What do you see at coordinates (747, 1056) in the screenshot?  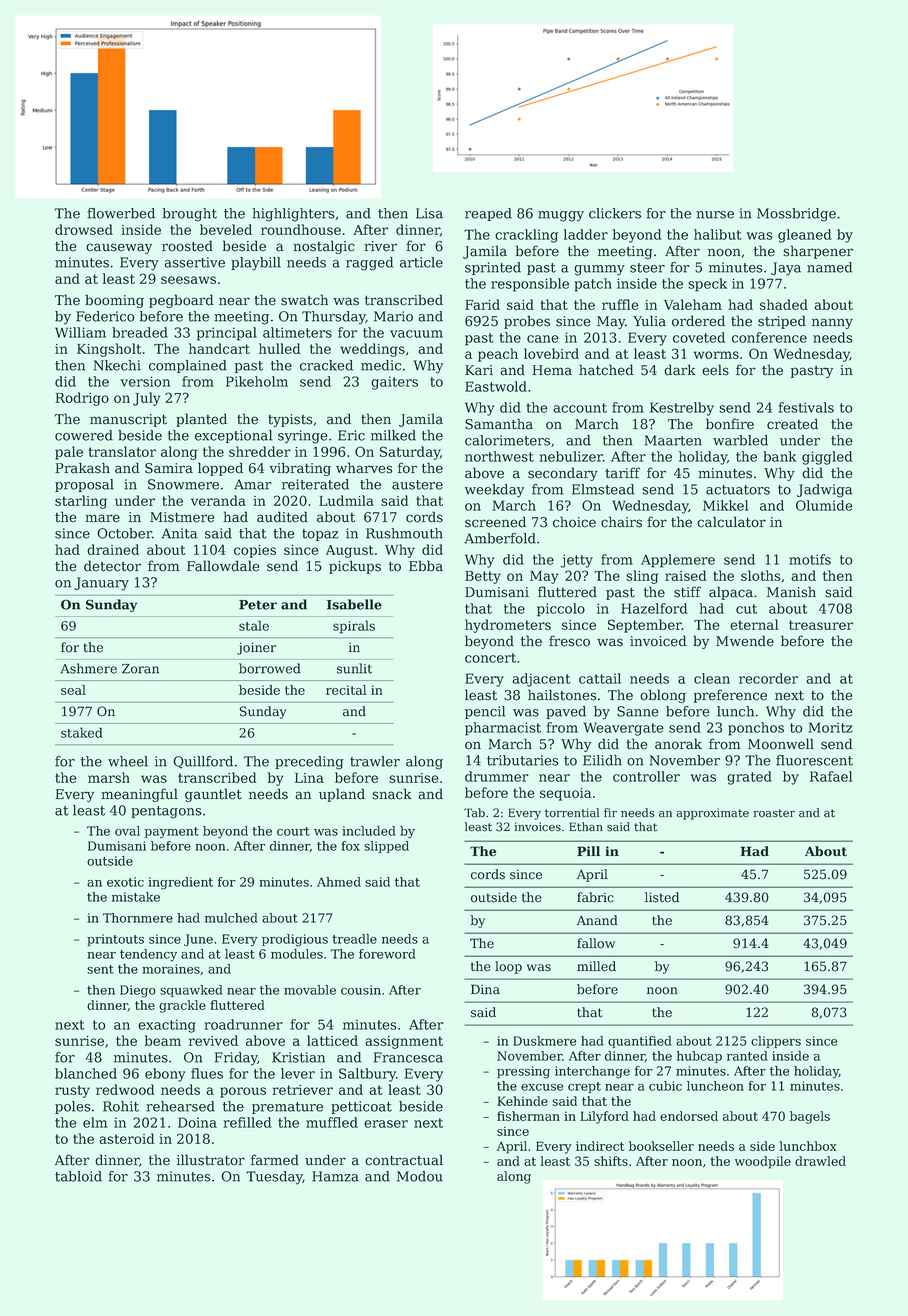 I see `ranted` at bounding box center [747, 1056].
